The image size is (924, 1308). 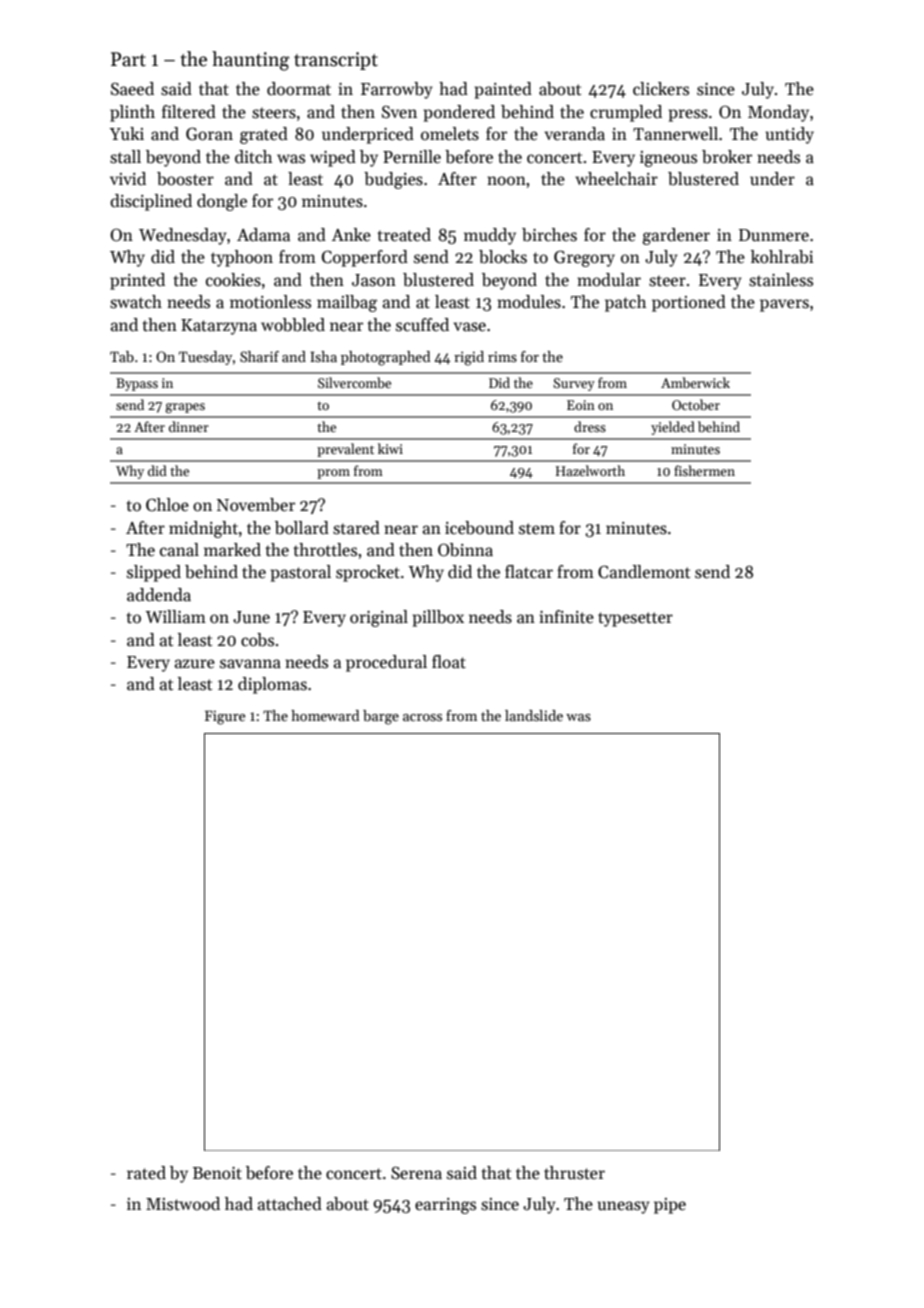 I want to click on modules, so click(x=529, y=302).
